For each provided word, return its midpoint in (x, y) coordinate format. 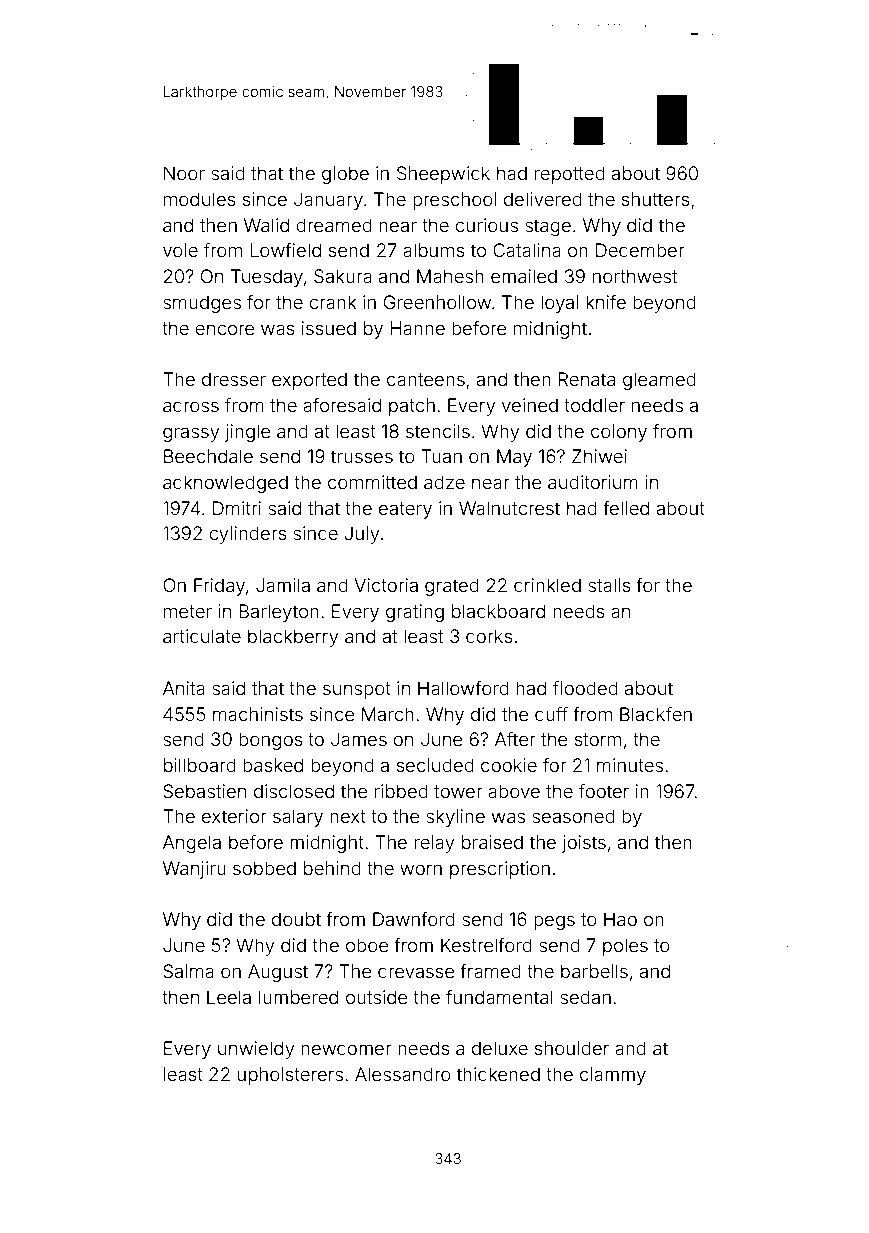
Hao (620, 919)
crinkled (547, 585)
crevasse (416, 972)
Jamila (283, 585)
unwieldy (256, 1050)
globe (345, 175)
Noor (184, 173)
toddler (594, 405)
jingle (247, 433)
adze (444, 482)
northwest (635, 276)
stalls (609, 585)
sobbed (264, 868)
